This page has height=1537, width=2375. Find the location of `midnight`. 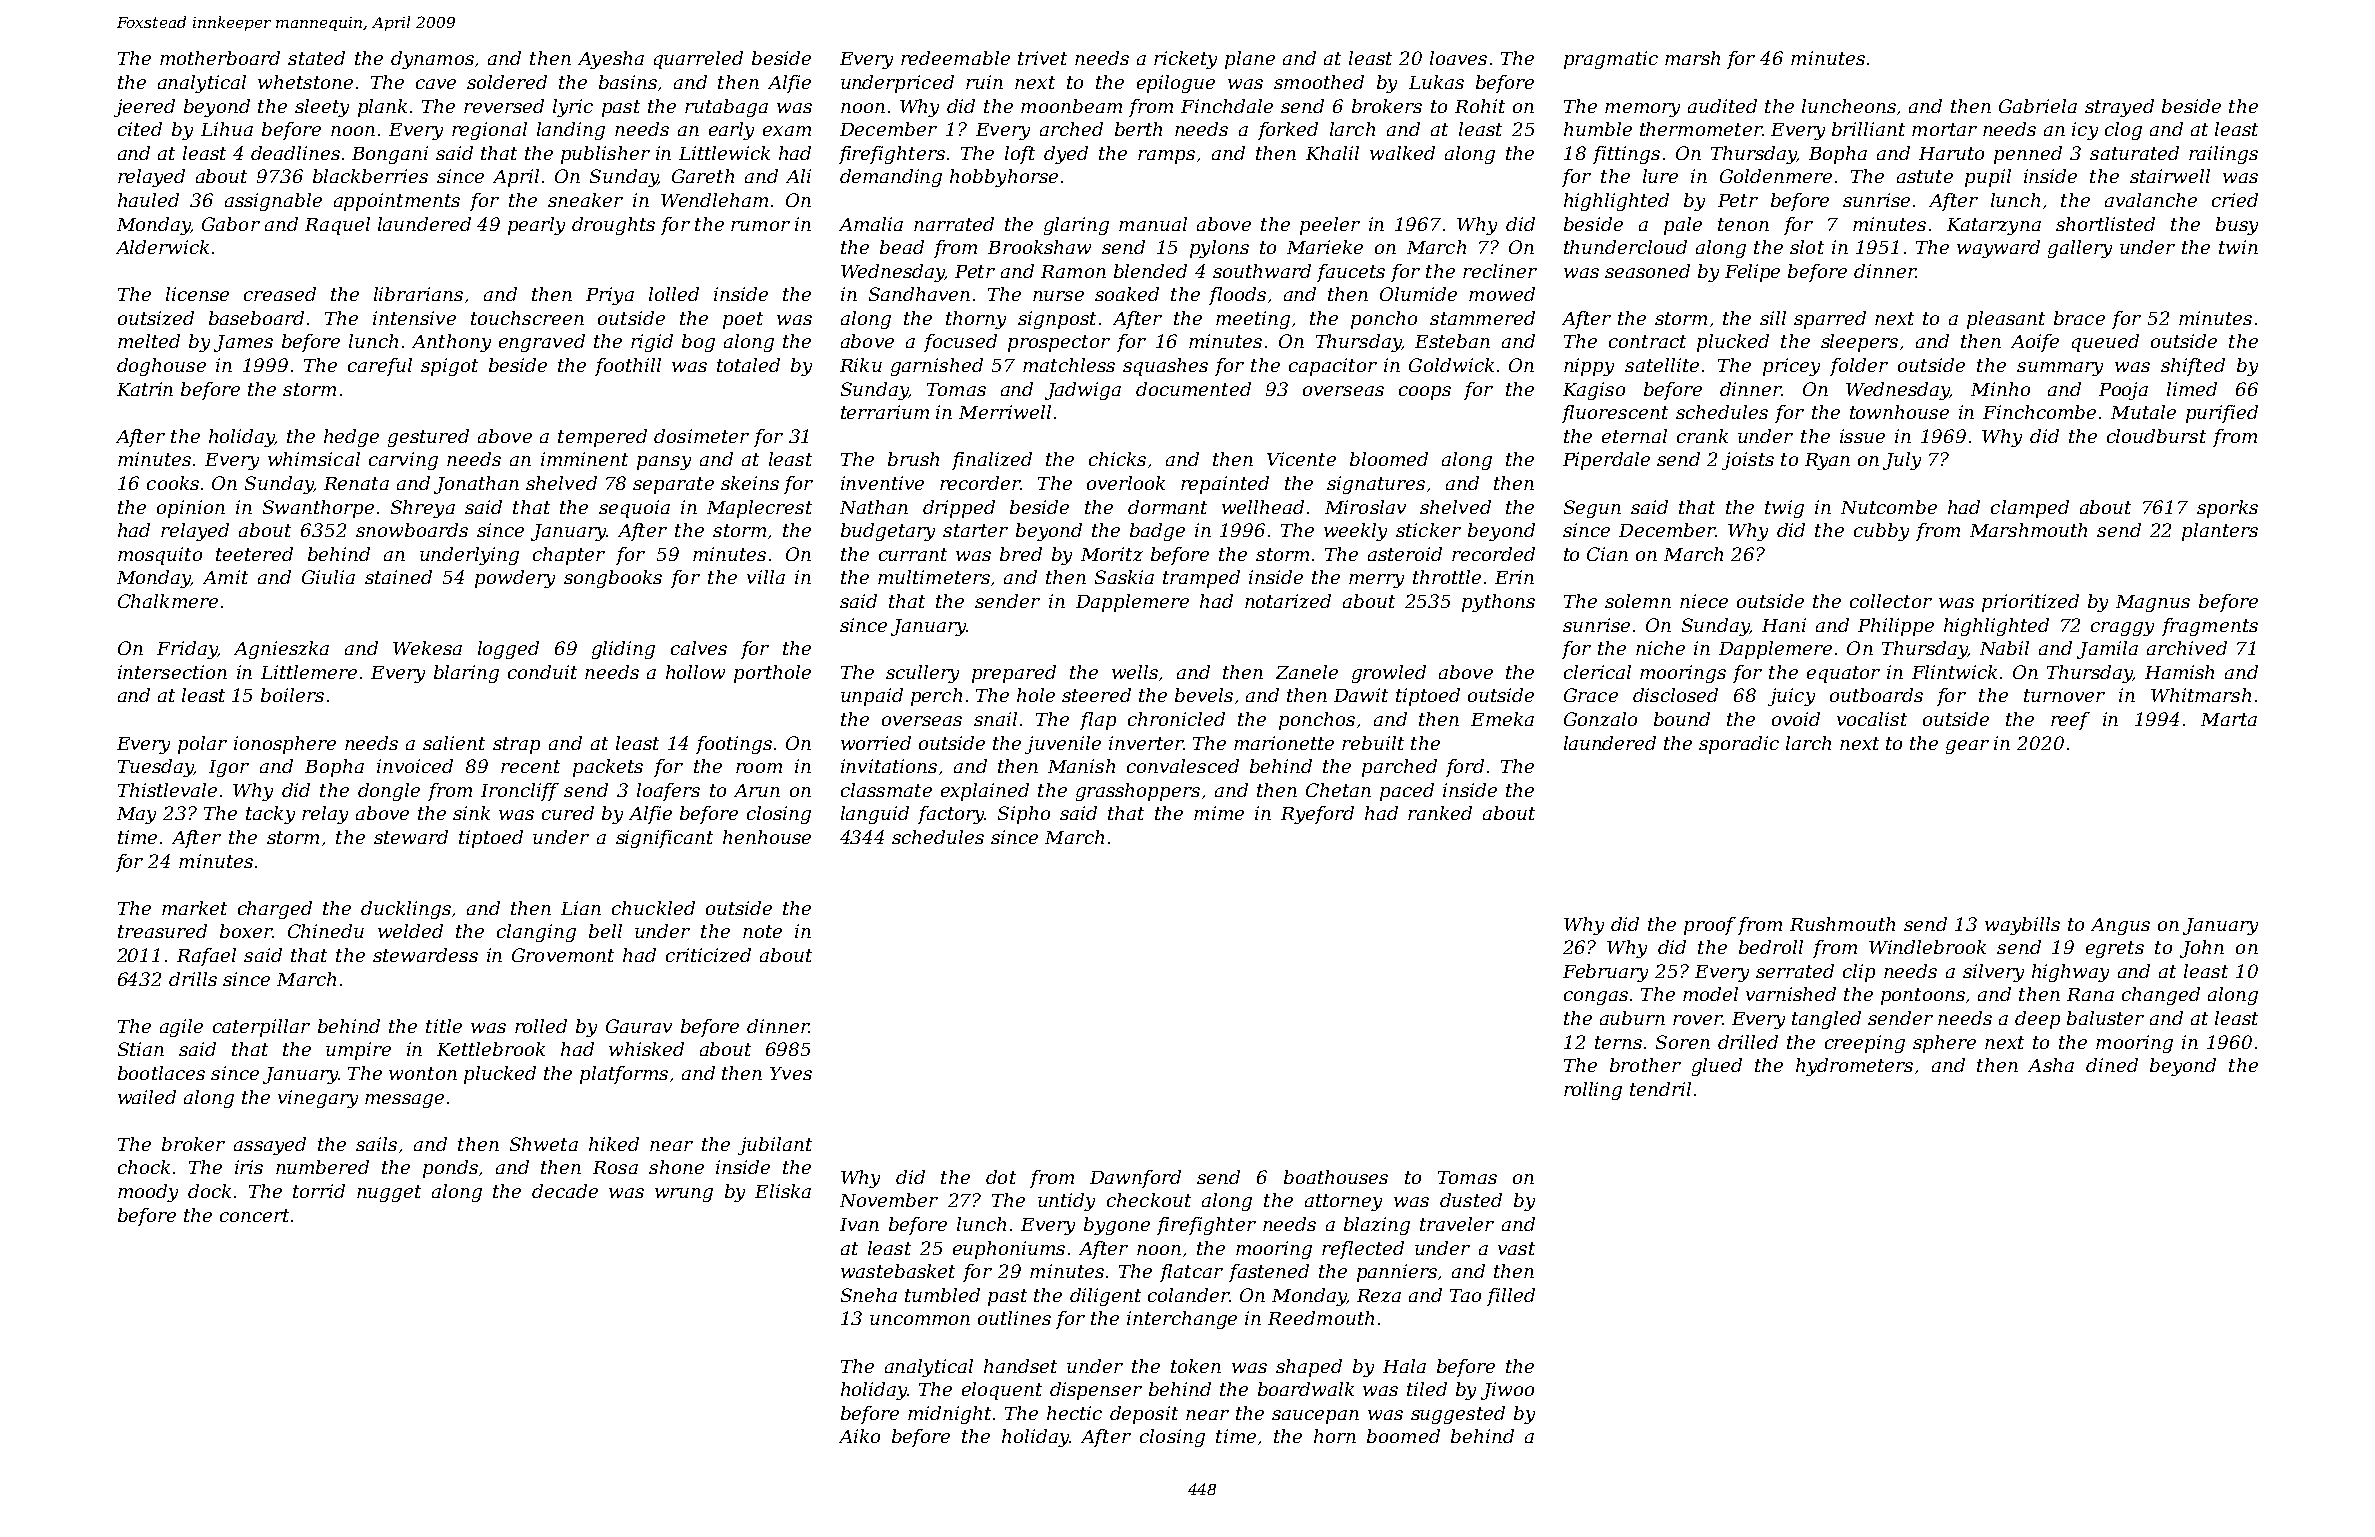

midnight is located at coordinates (949, 1415).
